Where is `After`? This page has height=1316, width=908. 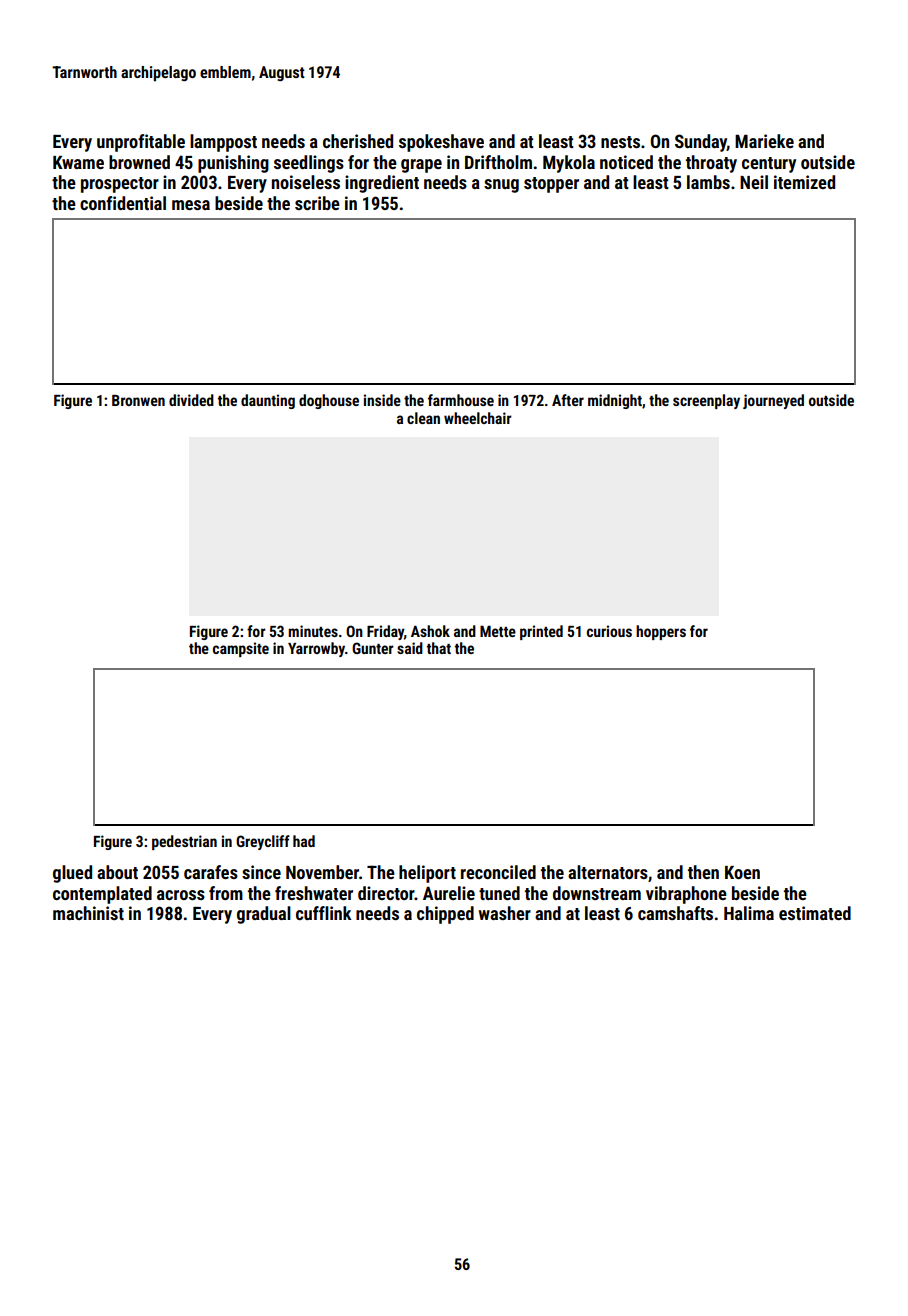
After is located at coordinates (568, 400).
